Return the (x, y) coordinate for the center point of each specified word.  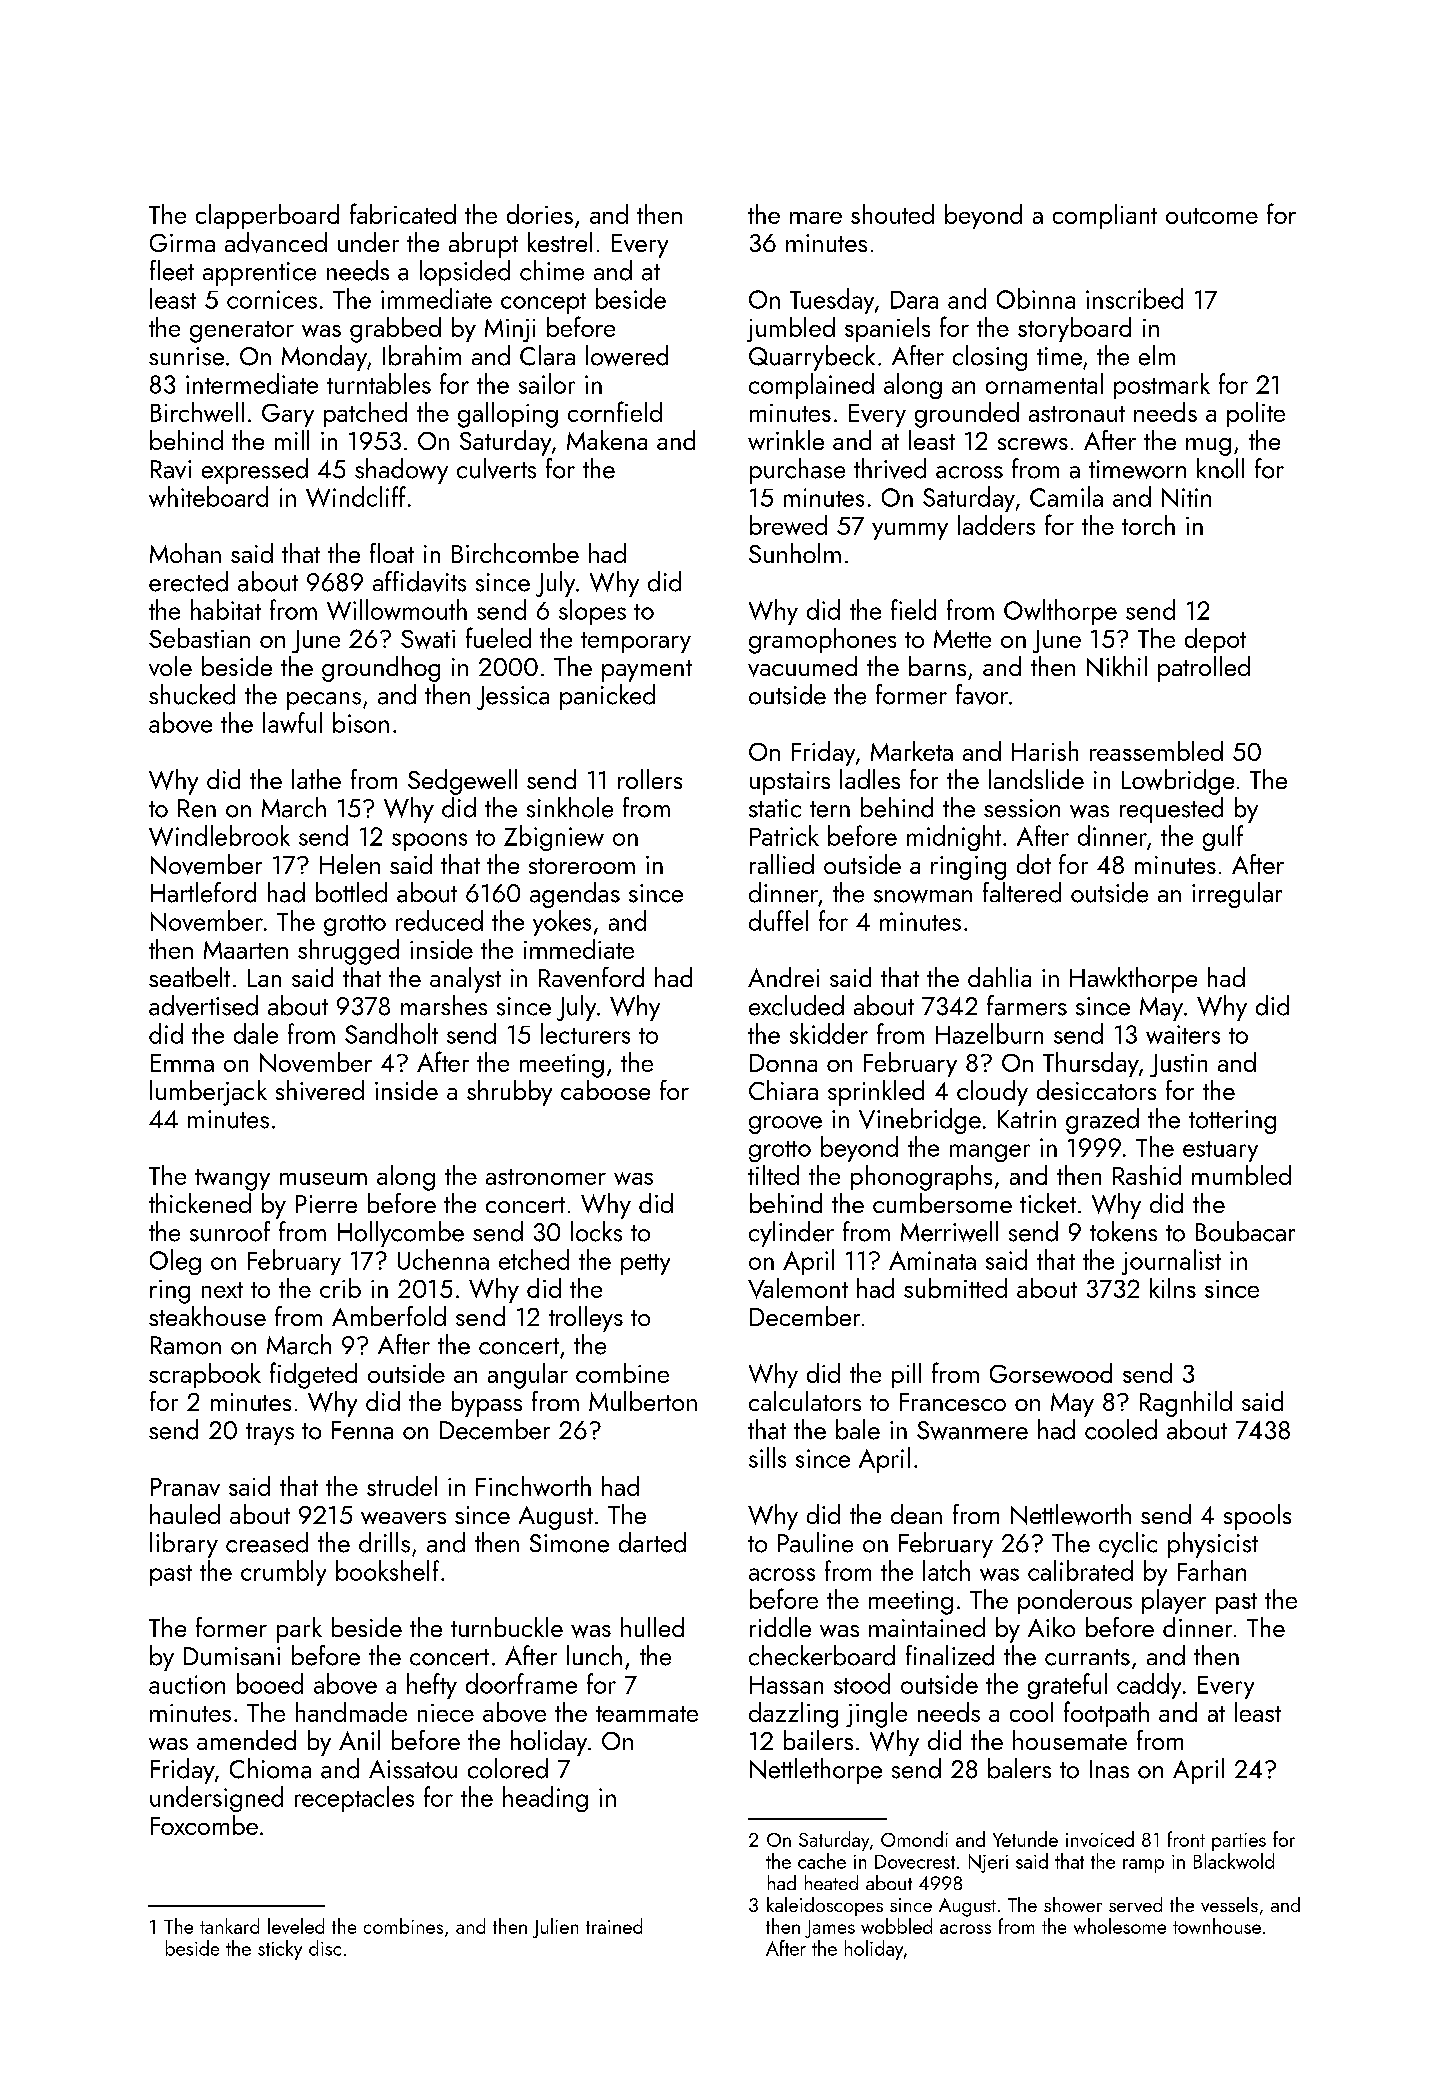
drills (384, 1542)
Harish (1045, 751)
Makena (607, 440)
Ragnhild (1186, 1404)
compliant (1105, 216)
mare (816, 218)
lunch (594, 1655)
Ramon (186, 1345)
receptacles (354, 1799)
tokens (1123, 1231)
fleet (172, 270)
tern (830, 809)
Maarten (246, 950)
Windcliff (356, 496)
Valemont (798, 1288)
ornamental (1044, 383)
